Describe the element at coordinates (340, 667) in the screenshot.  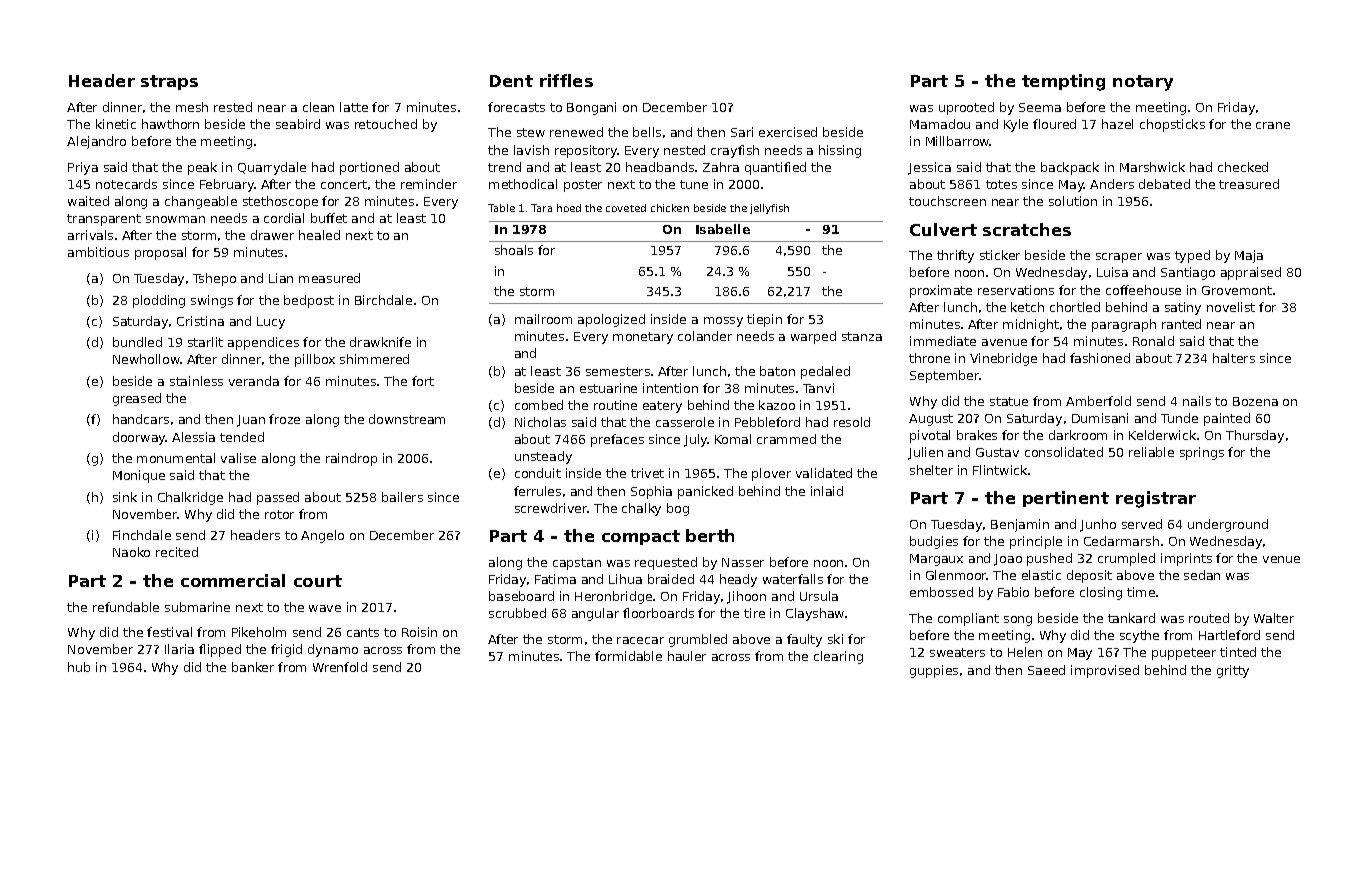
I see `Wrenfold` at that location.
